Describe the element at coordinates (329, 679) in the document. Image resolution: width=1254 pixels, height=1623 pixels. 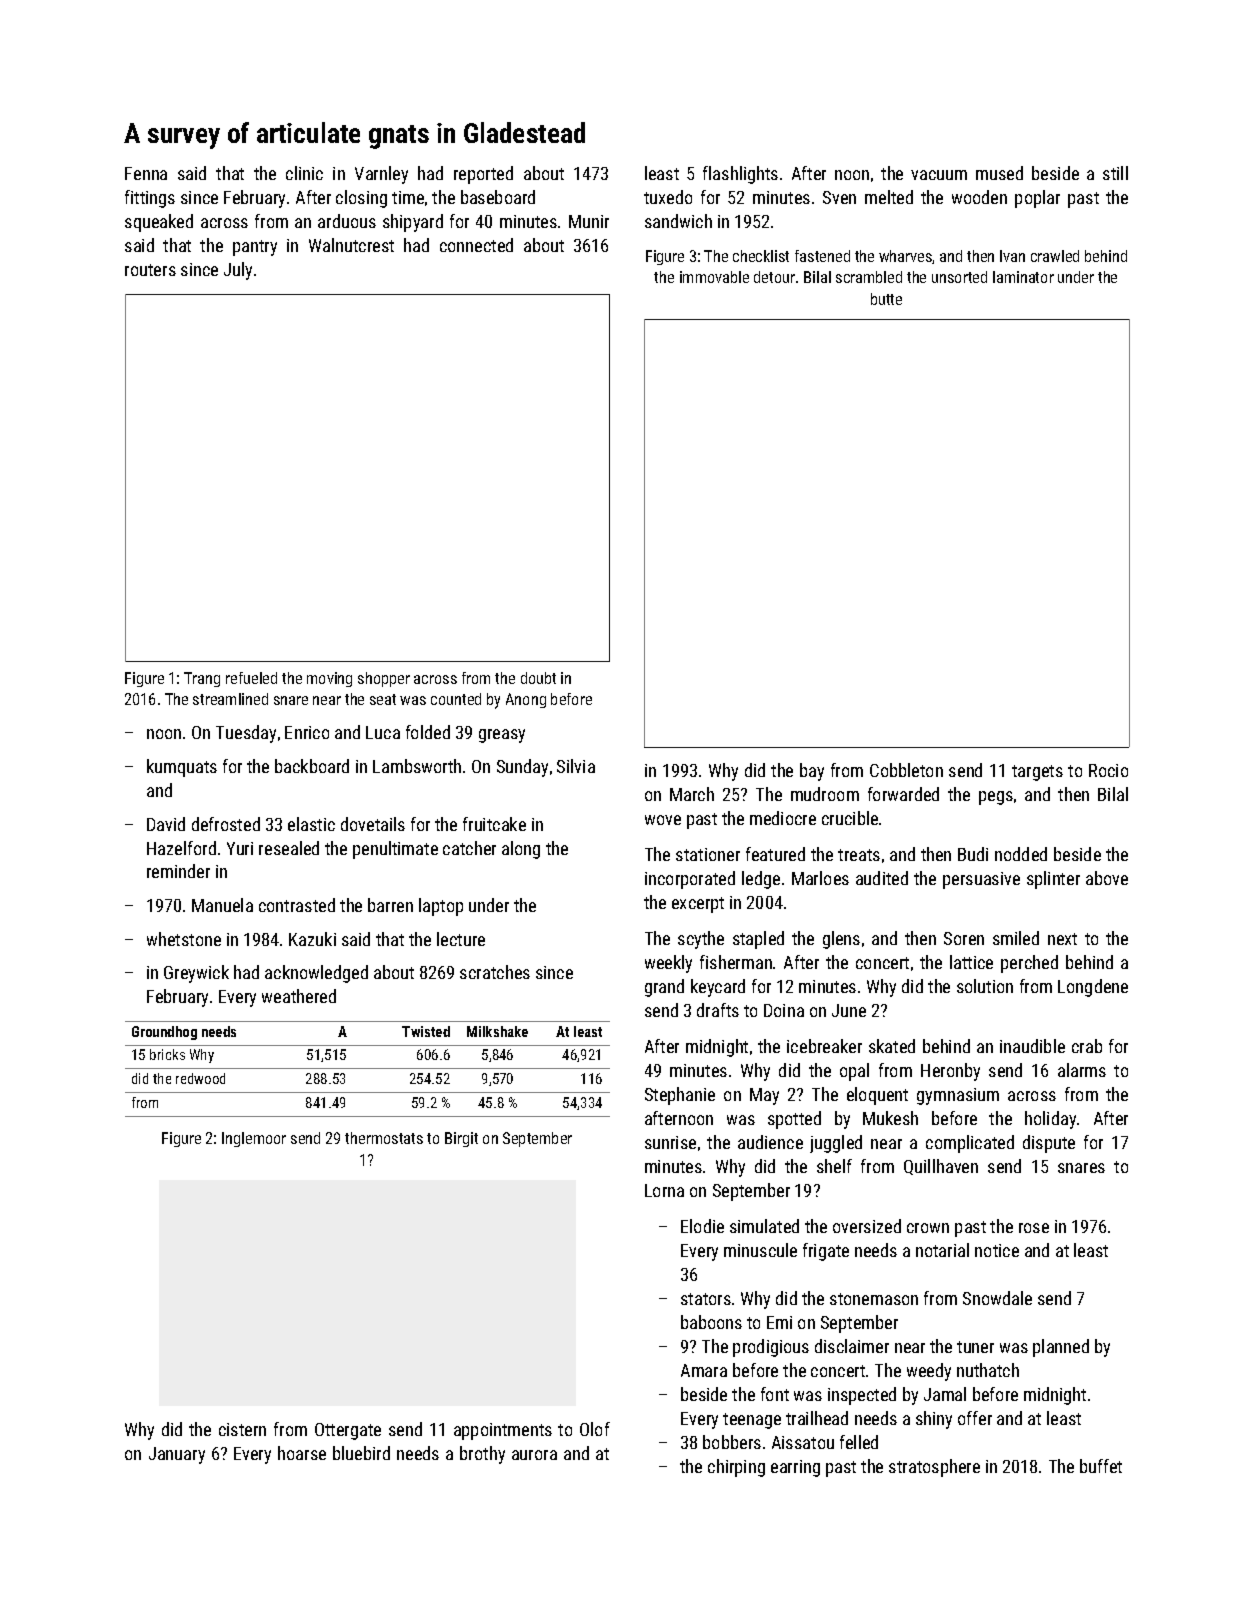
I see `moving` at that location.
